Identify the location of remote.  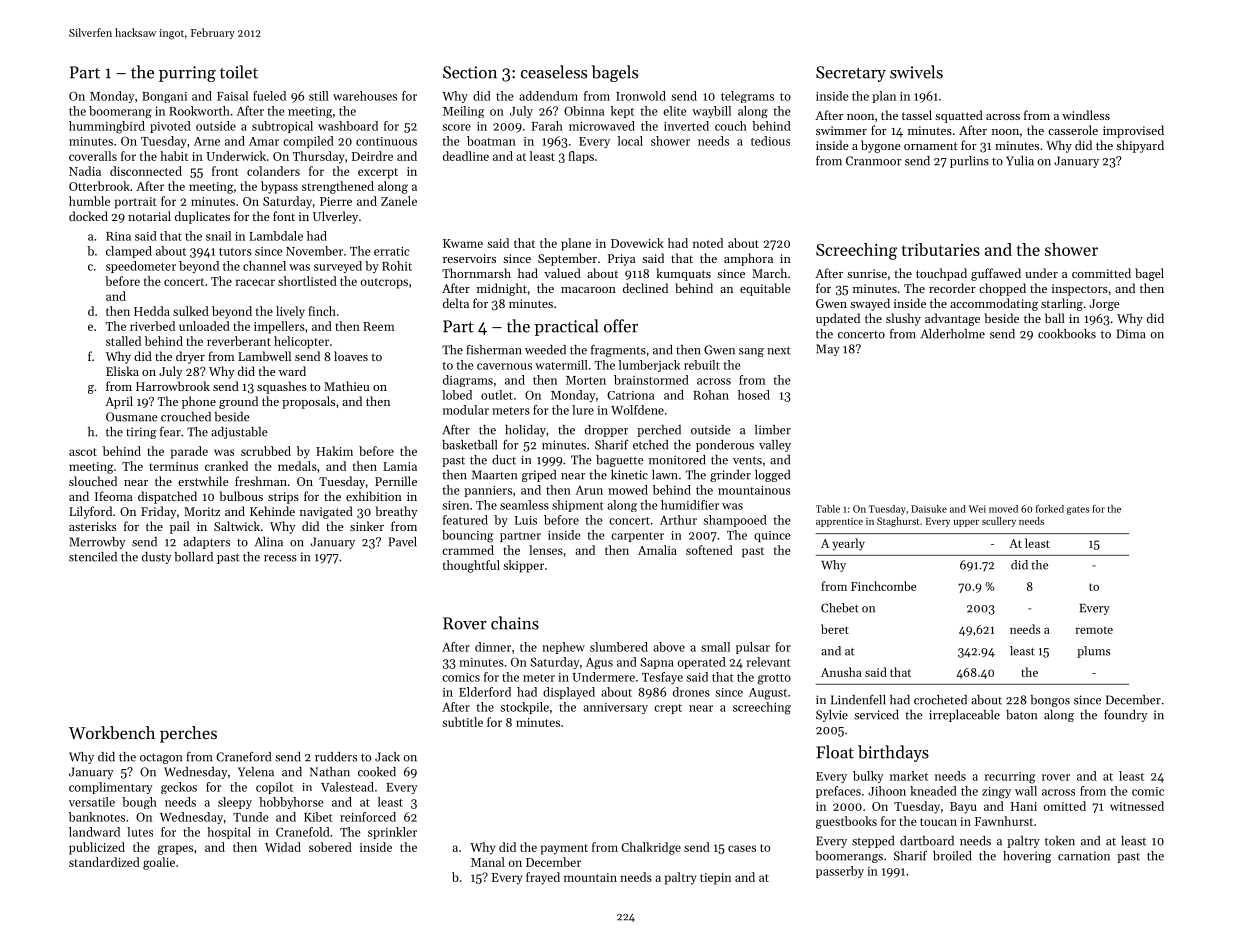
(1094, 630).
